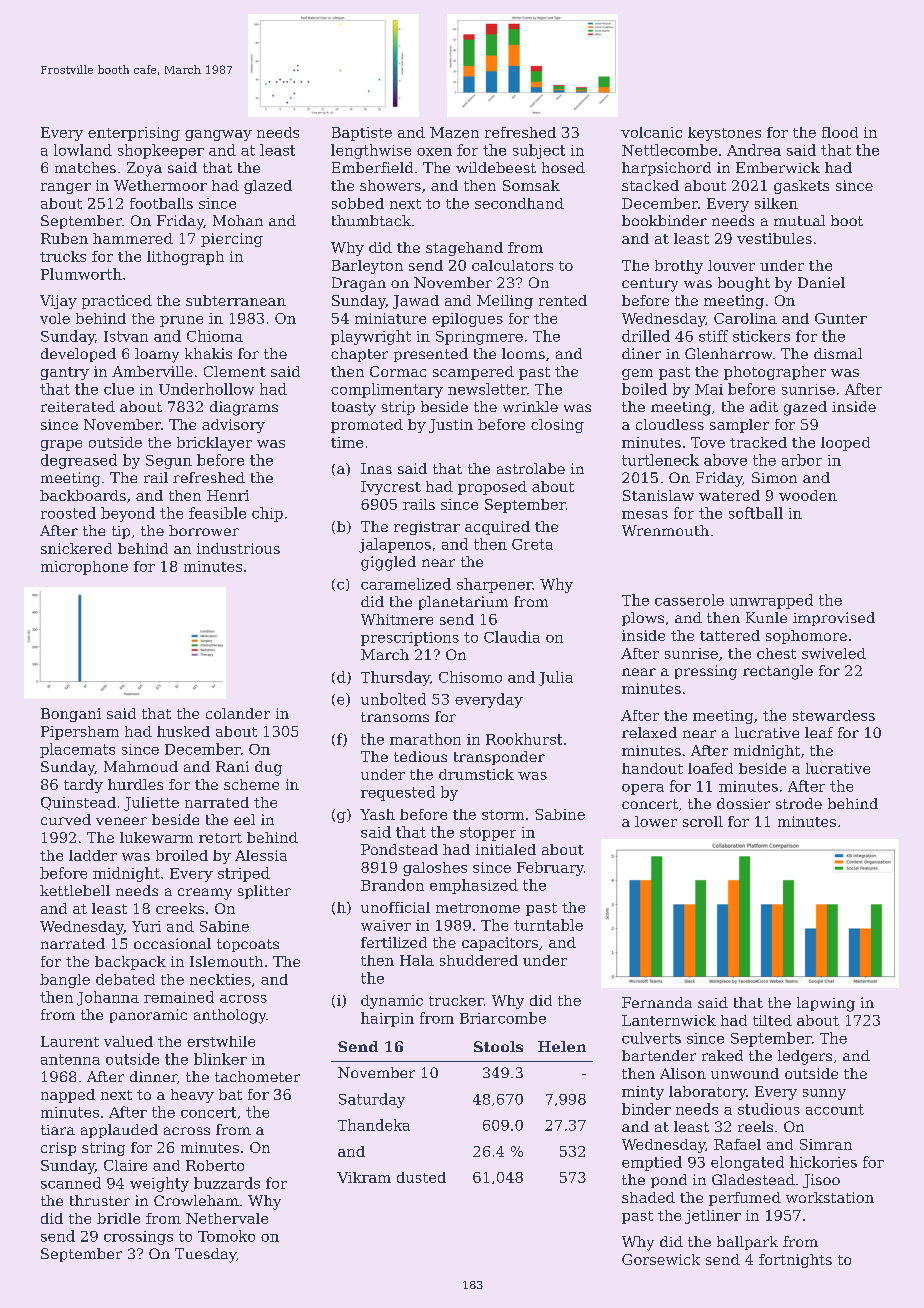 The width and height of the image is (924, 1308). I want to click on snickered, so click(76, 548).
